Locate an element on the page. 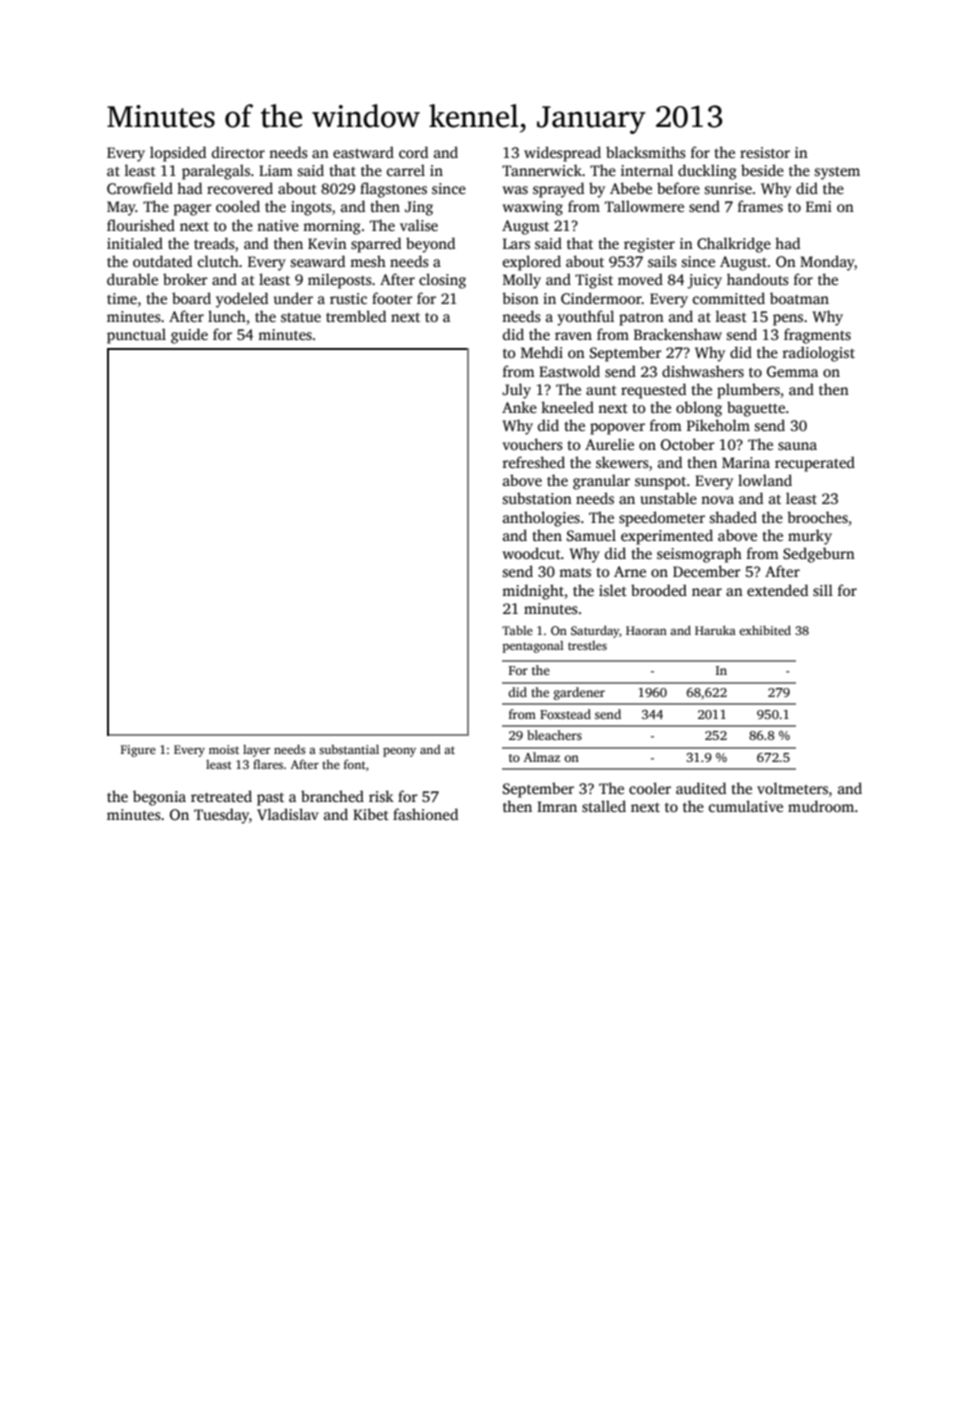  lopsided is located at coordinates (178, 154).
